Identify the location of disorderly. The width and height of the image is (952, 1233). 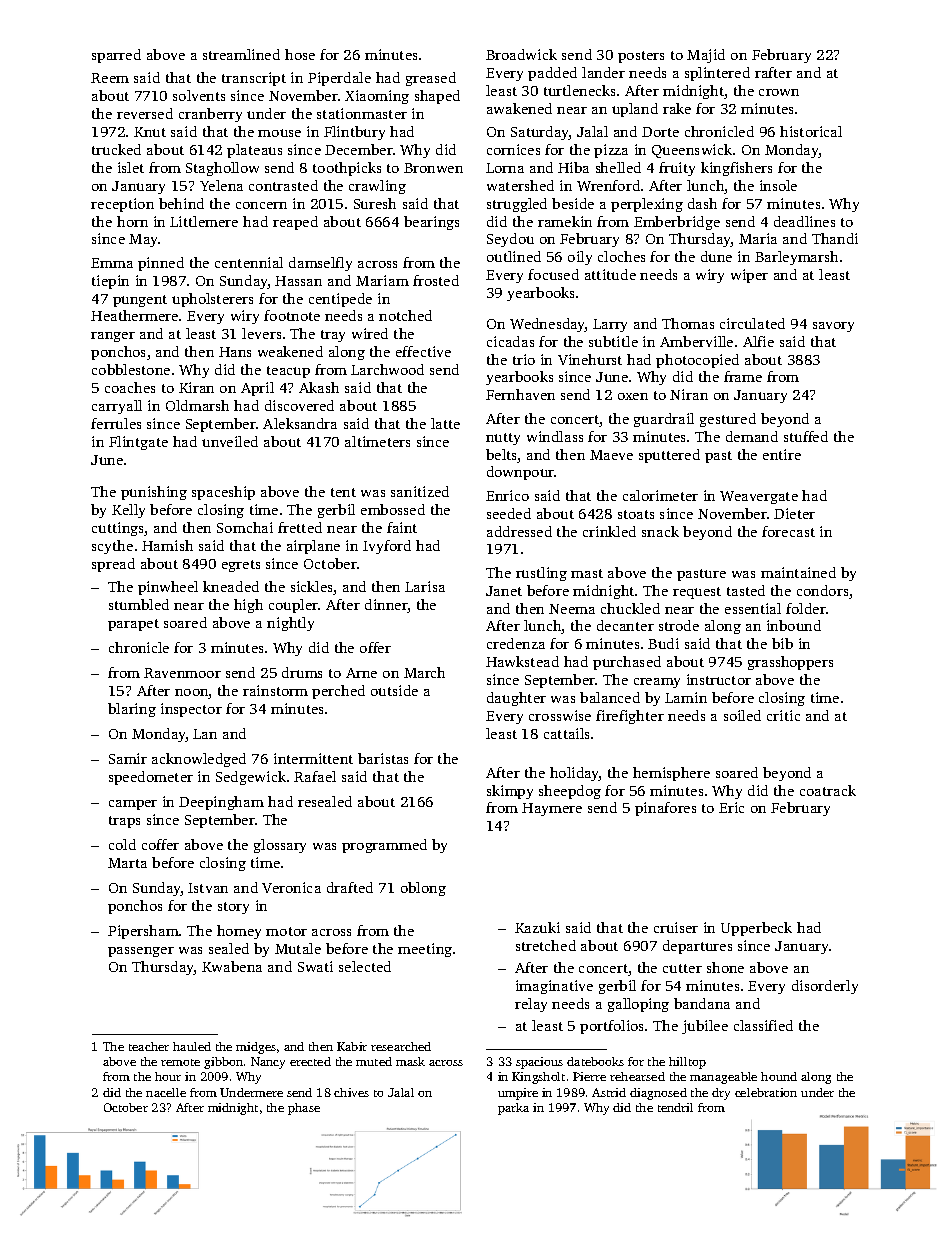
(825, 987).
